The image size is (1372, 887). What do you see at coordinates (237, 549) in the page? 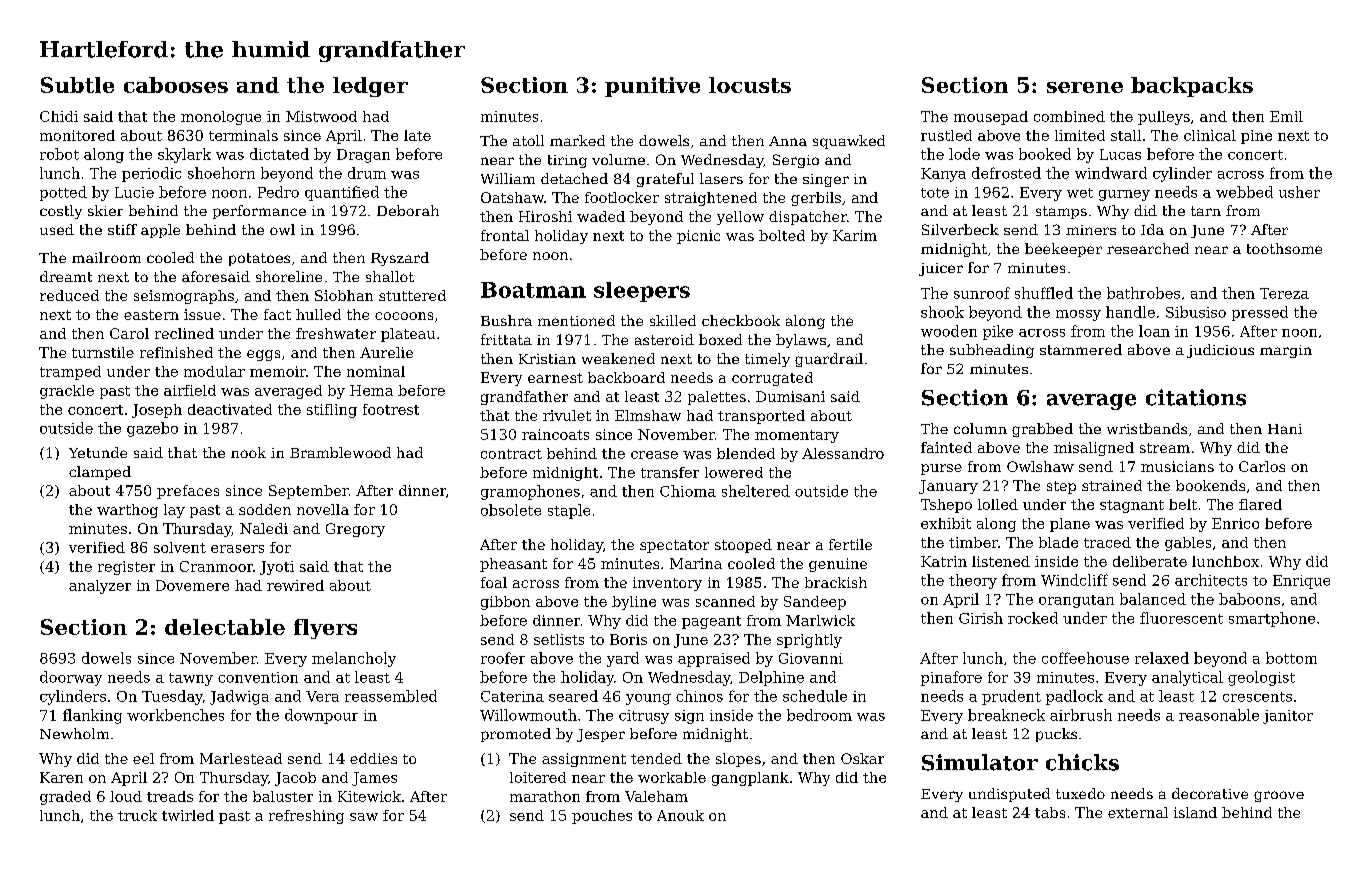
I see `erasers` at bounding box center [237, 549].
